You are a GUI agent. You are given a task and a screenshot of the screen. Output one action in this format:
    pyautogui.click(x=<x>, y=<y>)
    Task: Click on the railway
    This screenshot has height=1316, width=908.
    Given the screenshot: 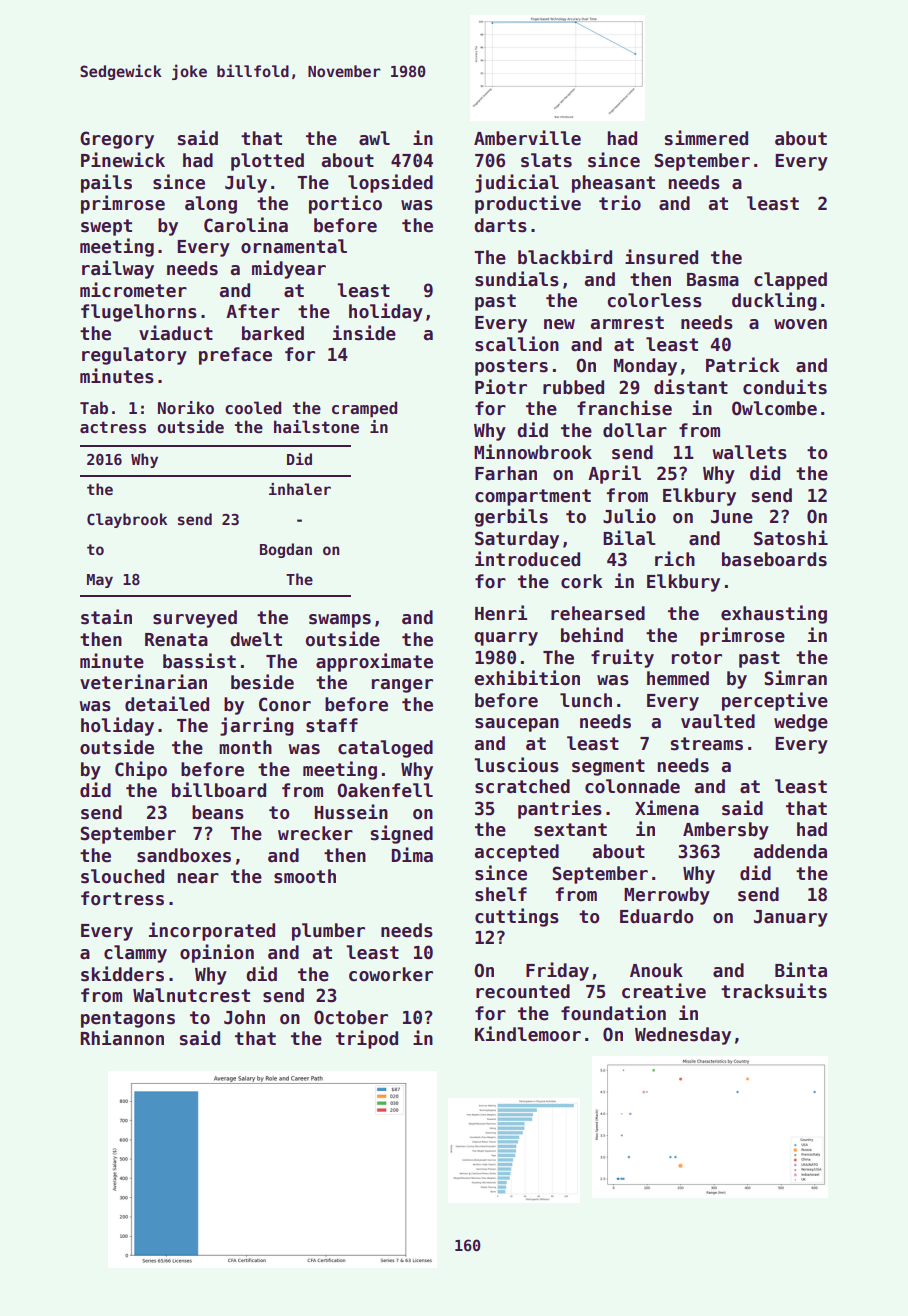 What is the action you would take?
    pyautogui.click(x=118, y=269)
